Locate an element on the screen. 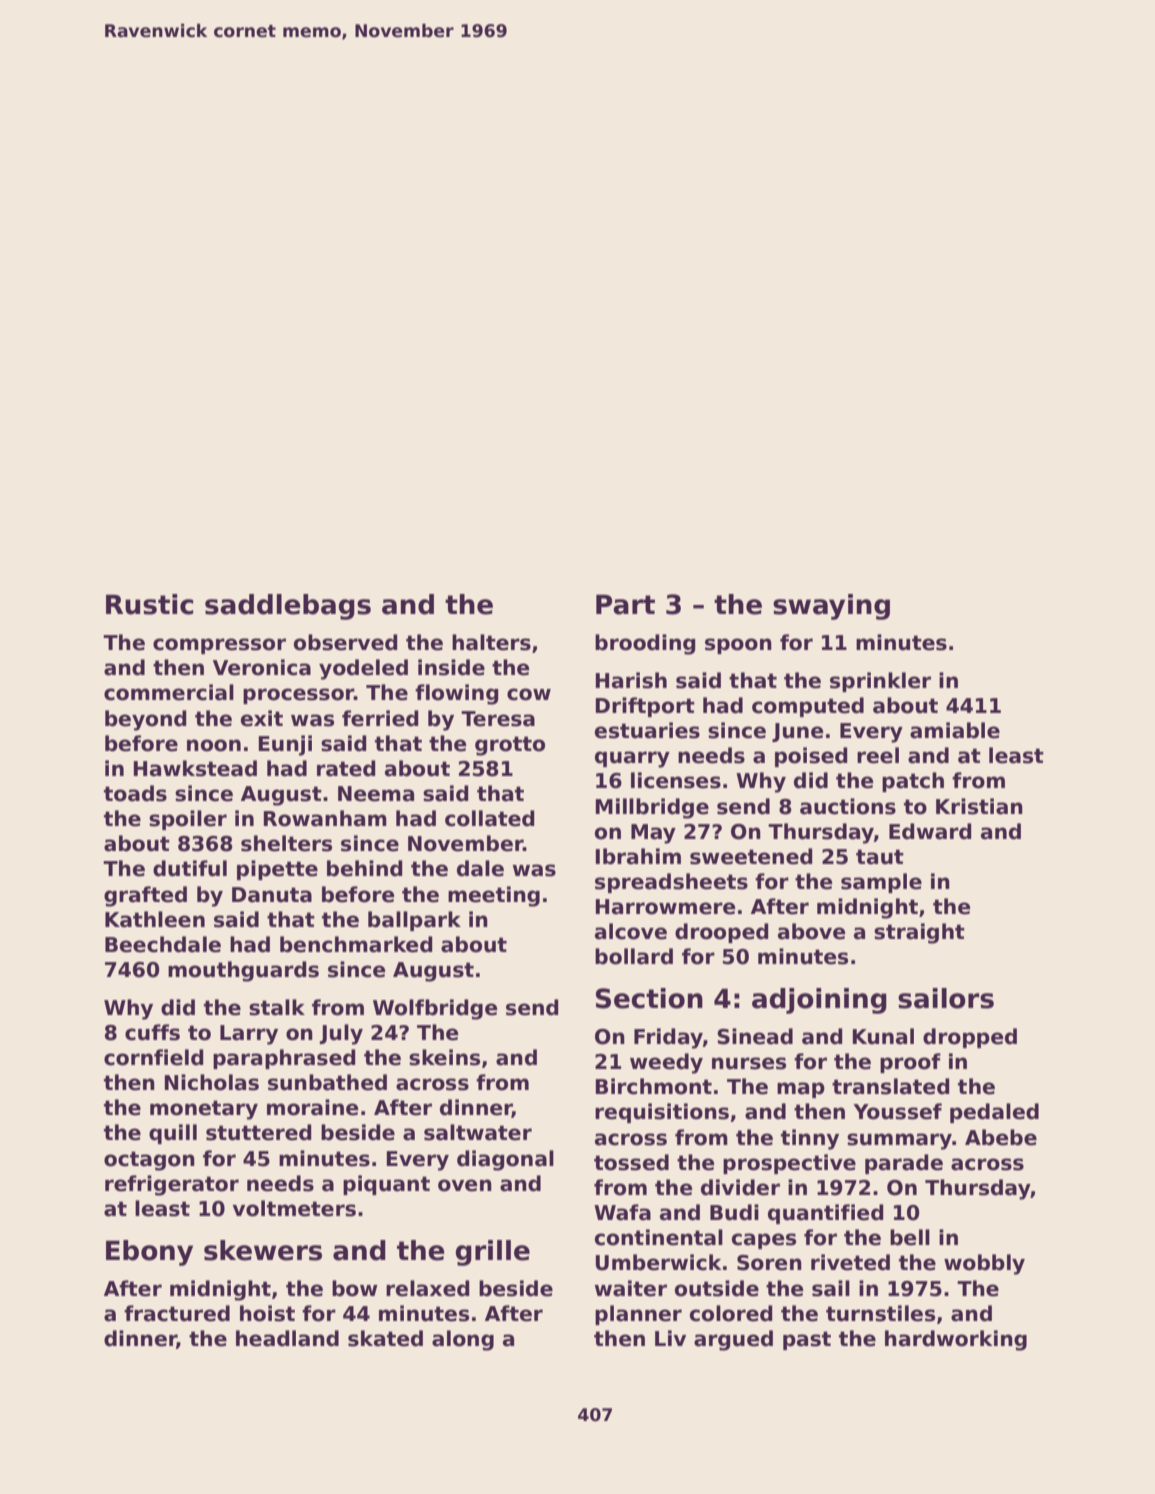 This screenshot has width=1155, height=1494. hardworking is located at coordinates (956, 1340).
